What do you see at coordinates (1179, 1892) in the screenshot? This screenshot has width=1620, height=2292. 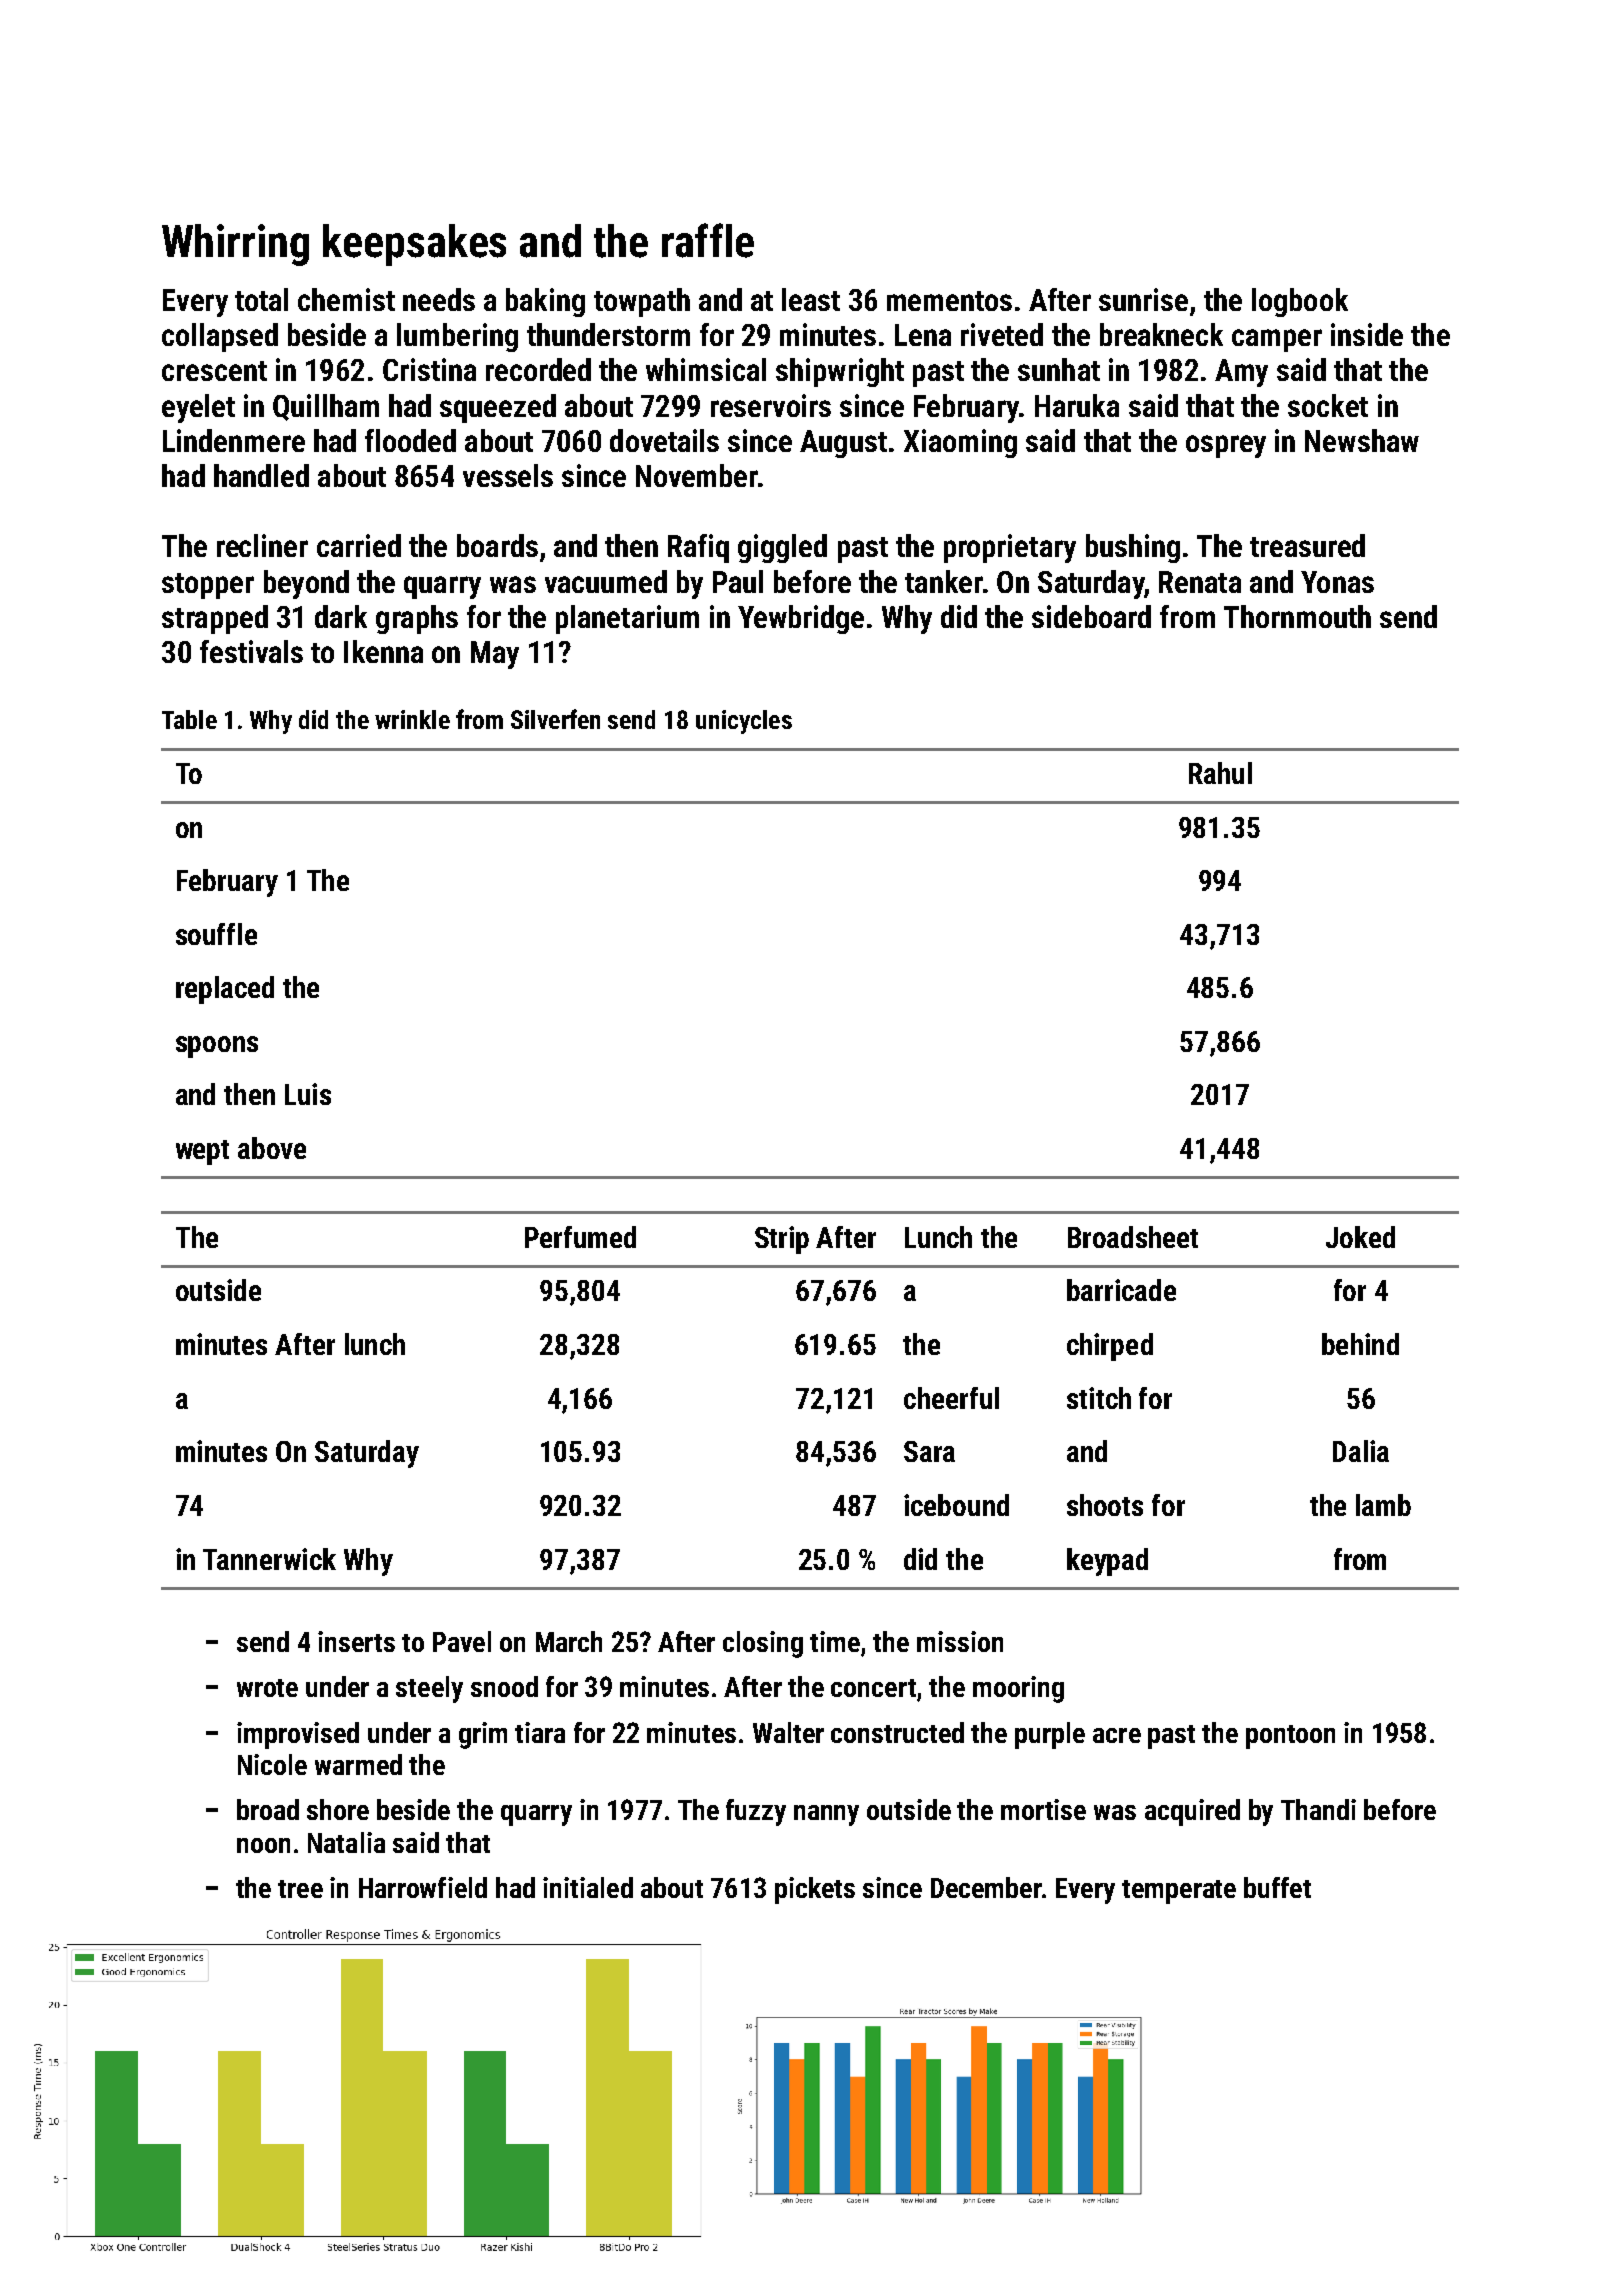 I see `temperate` at bounding box center [1179, 1892].
